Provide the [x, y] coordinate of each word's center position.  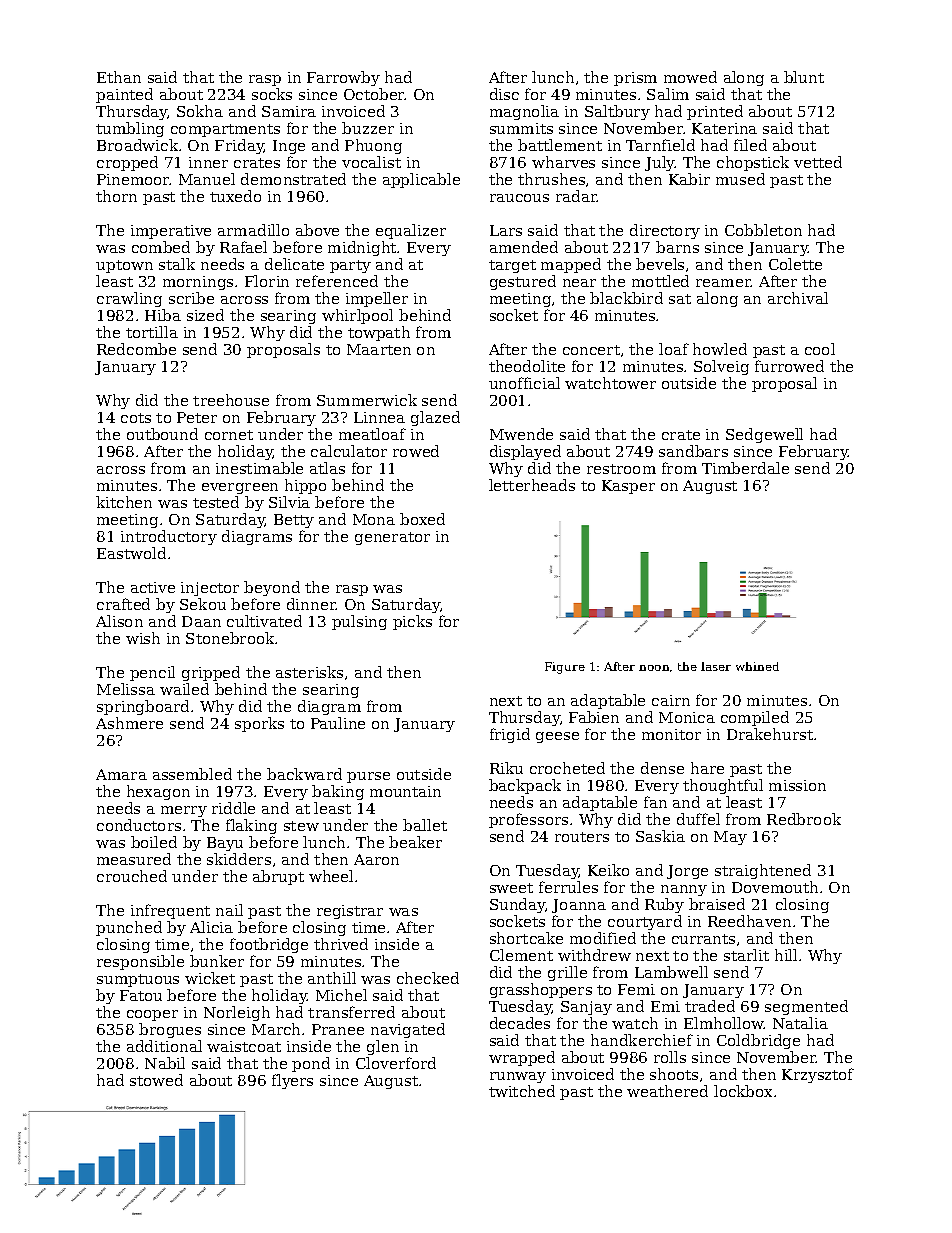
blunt [804, 77]
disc [504, 94]
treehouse [231, 400]
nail [229, 910]
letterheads [532, 485]
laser [716, 666]
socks [272, 94]
